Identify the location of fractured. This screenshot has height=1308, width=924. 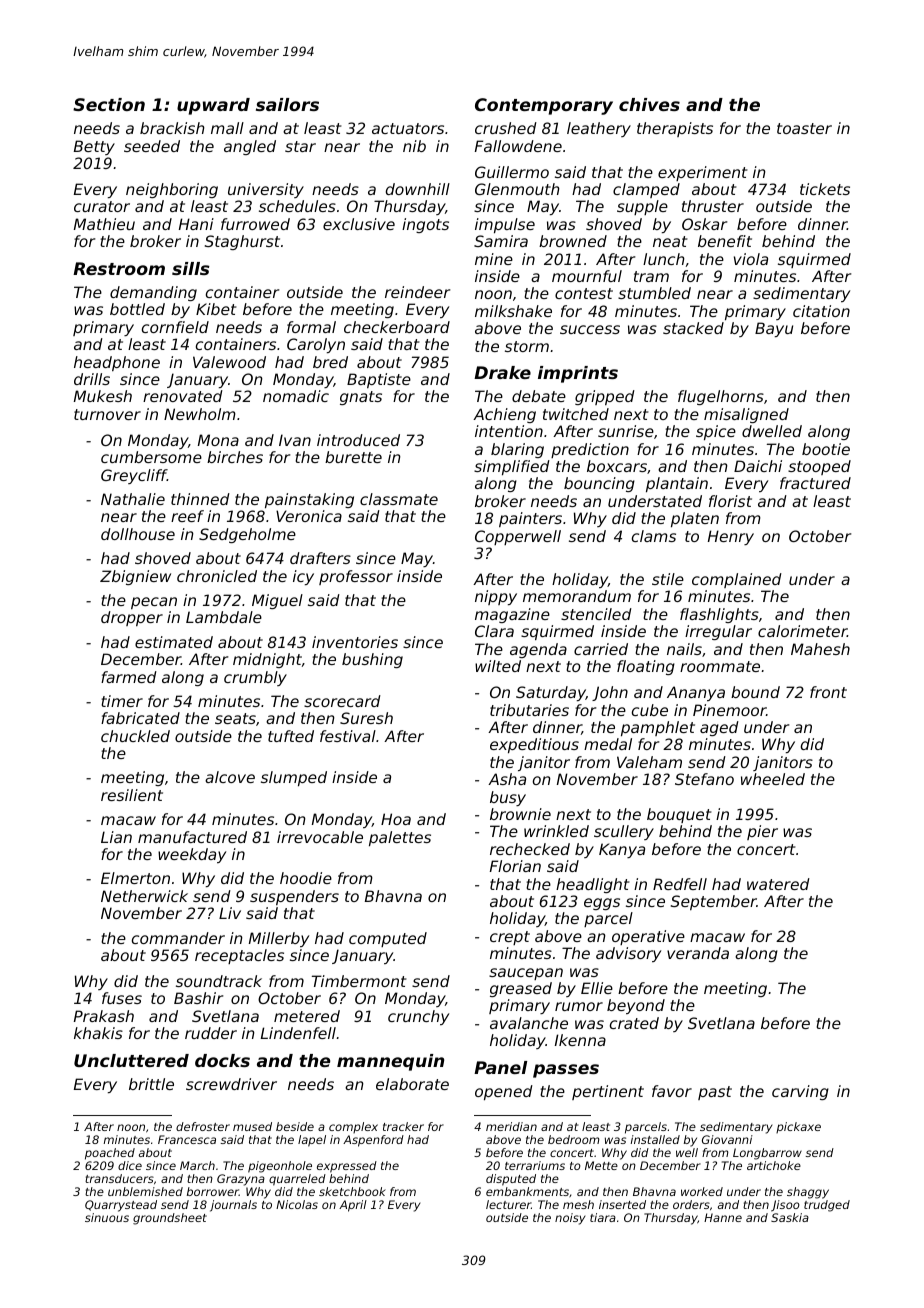
(815, 483).
